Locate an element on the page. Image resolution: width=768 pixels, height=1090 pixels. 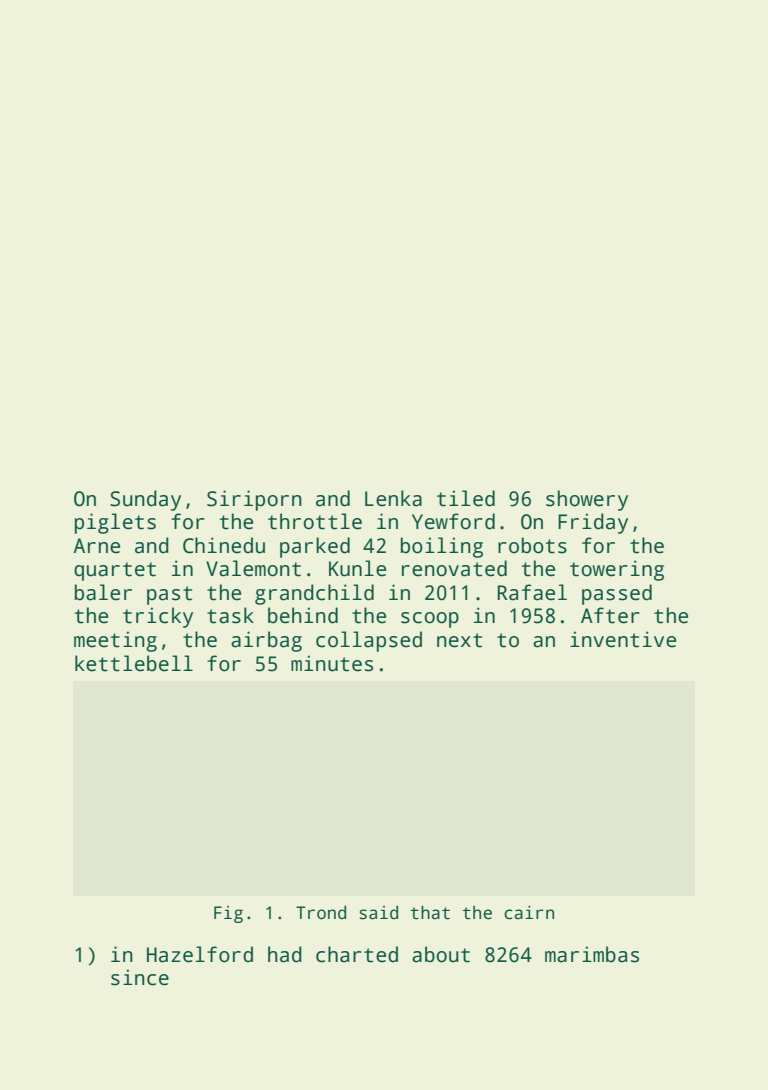
Sunday is located at coordinates (145, 500).
